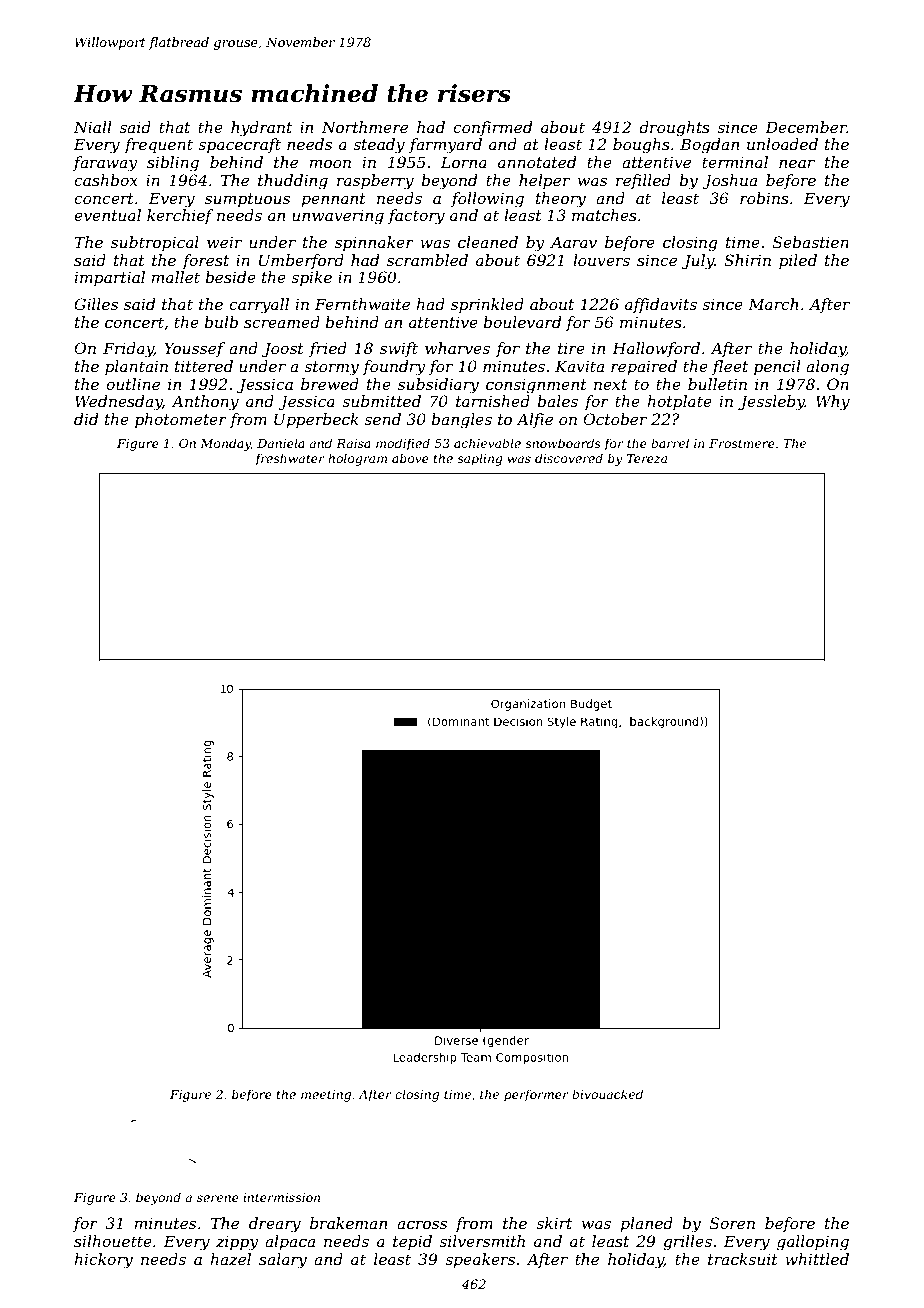  What do you see at coordinates (647, 458) in the image?
I see `Tereza` at bounding box center [647, 458].
